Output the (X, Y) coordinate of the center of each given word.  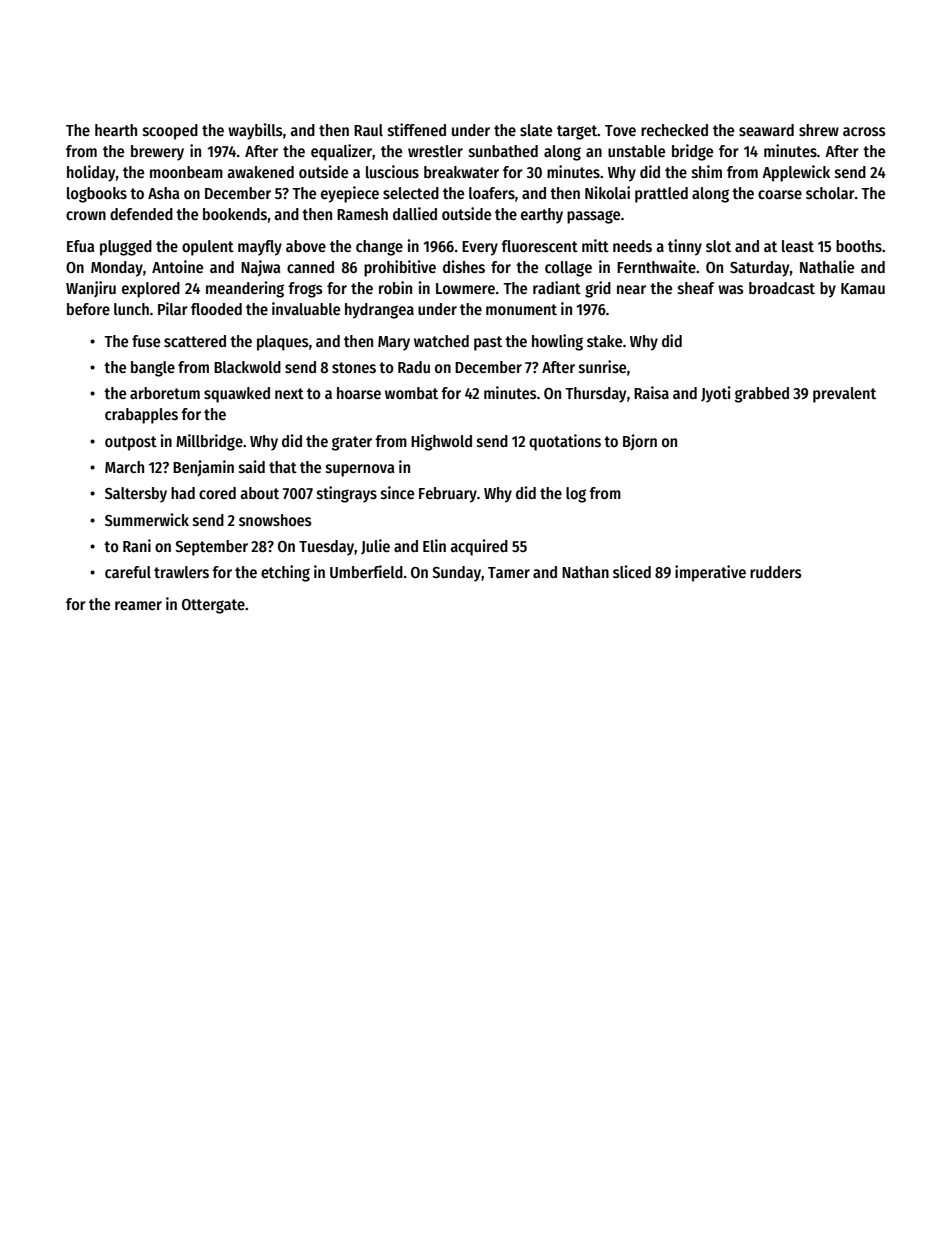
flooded (216, 309)
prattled (661, 195)
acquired (479, 547)
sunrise (602, 367)
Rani (137, 545)
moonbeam (186, 172)
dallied (415, 213)
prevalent (844, 395)
